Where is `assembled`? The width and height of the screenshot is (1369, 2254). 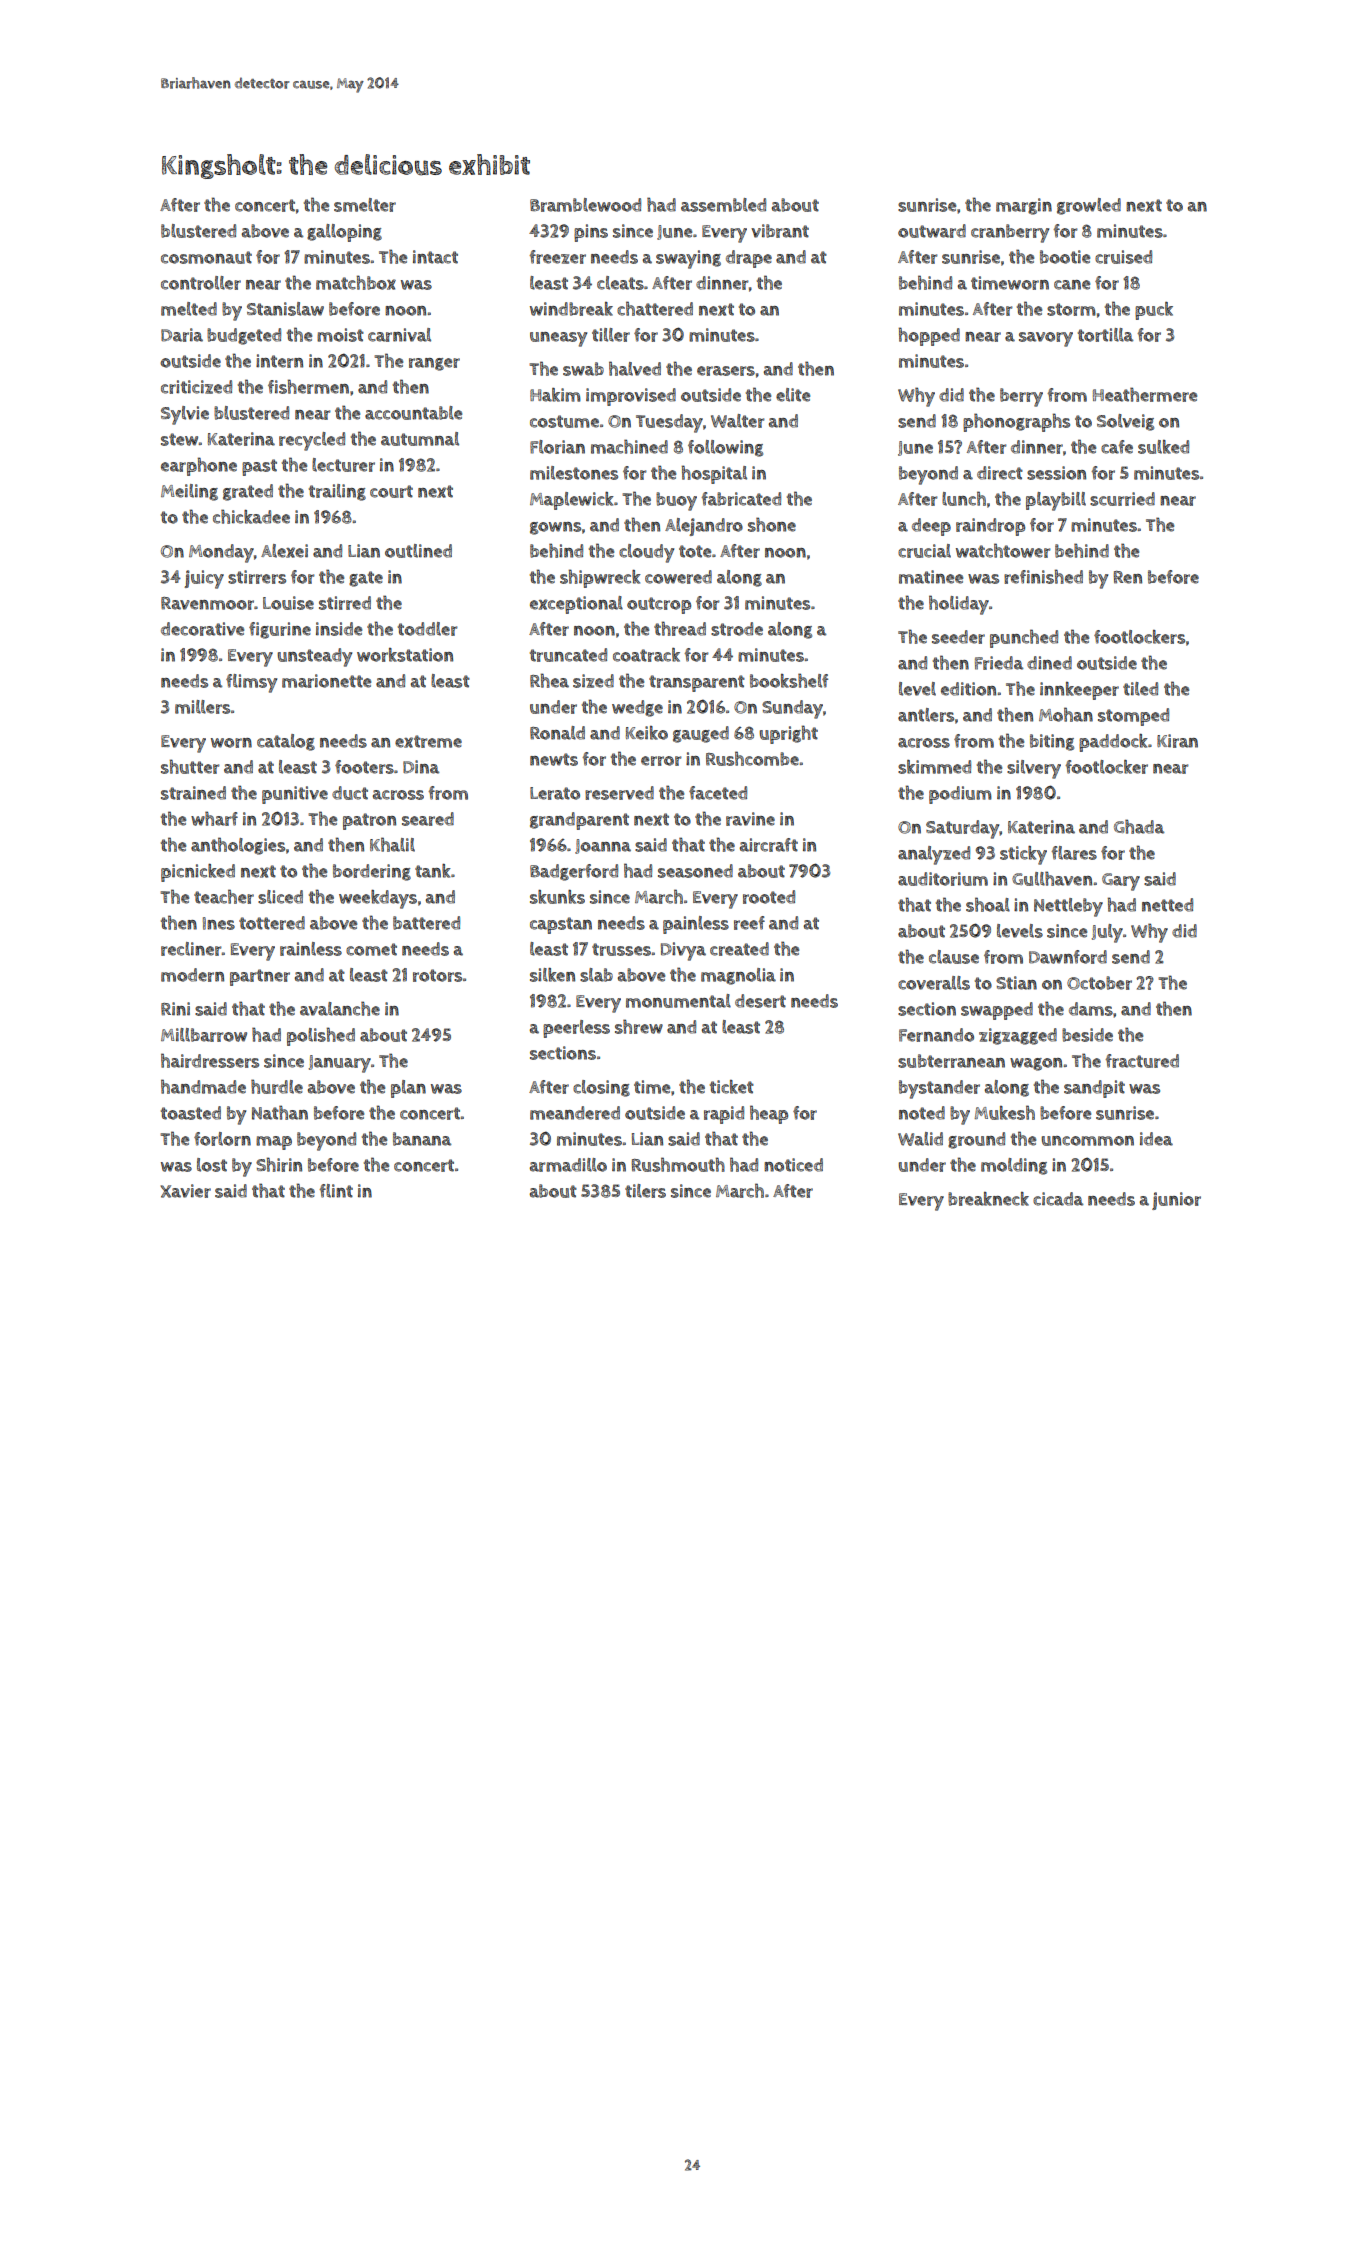
assembled is located at coordinates (723, 205).
